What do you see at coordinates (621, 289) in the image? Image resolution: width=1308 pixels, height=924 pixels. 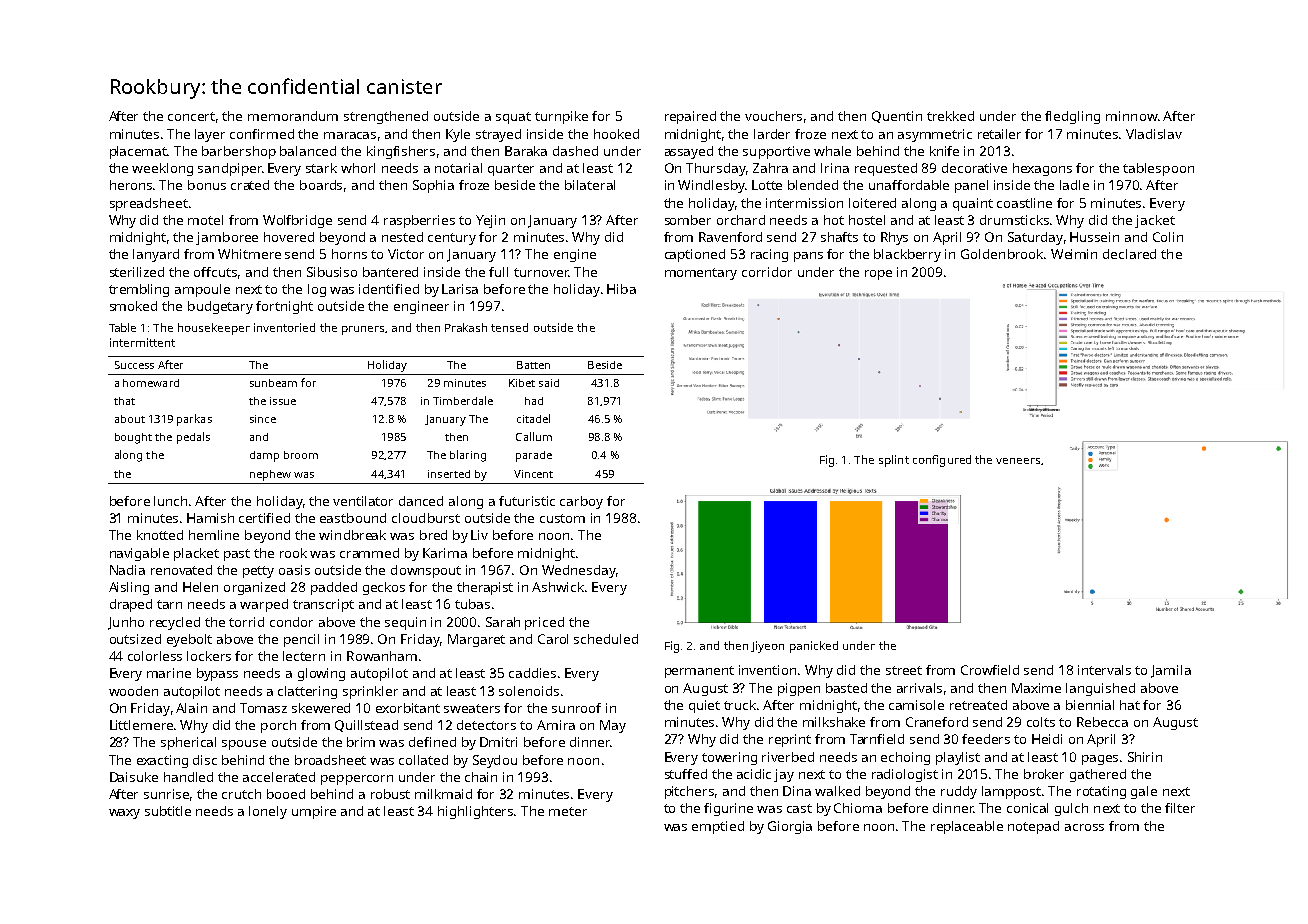 I see `Hiba` at bounding box center [621, 289].
